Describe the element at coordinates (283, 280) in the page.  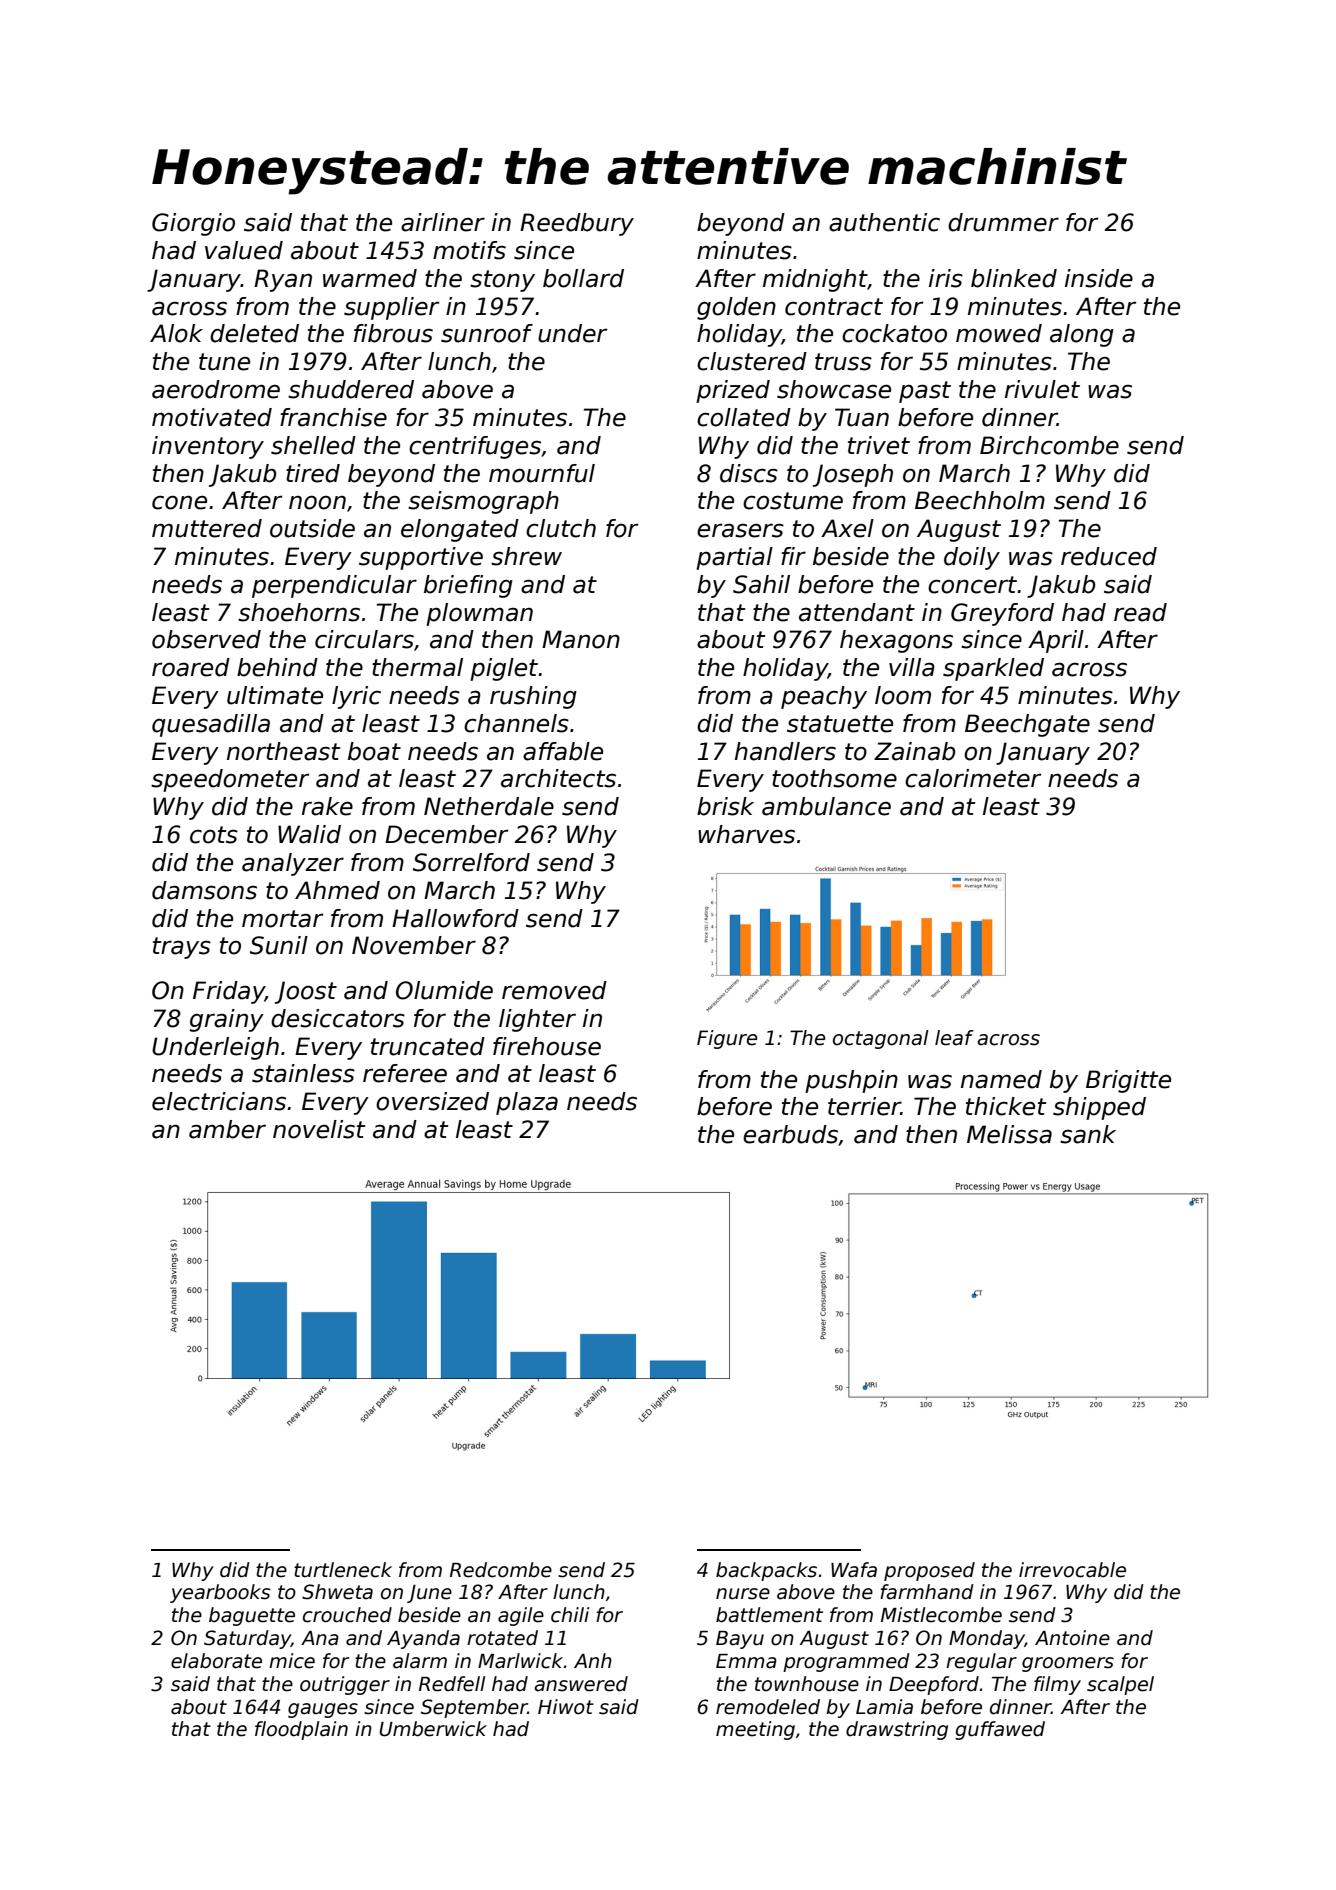
I see `Ryan` at that location.
